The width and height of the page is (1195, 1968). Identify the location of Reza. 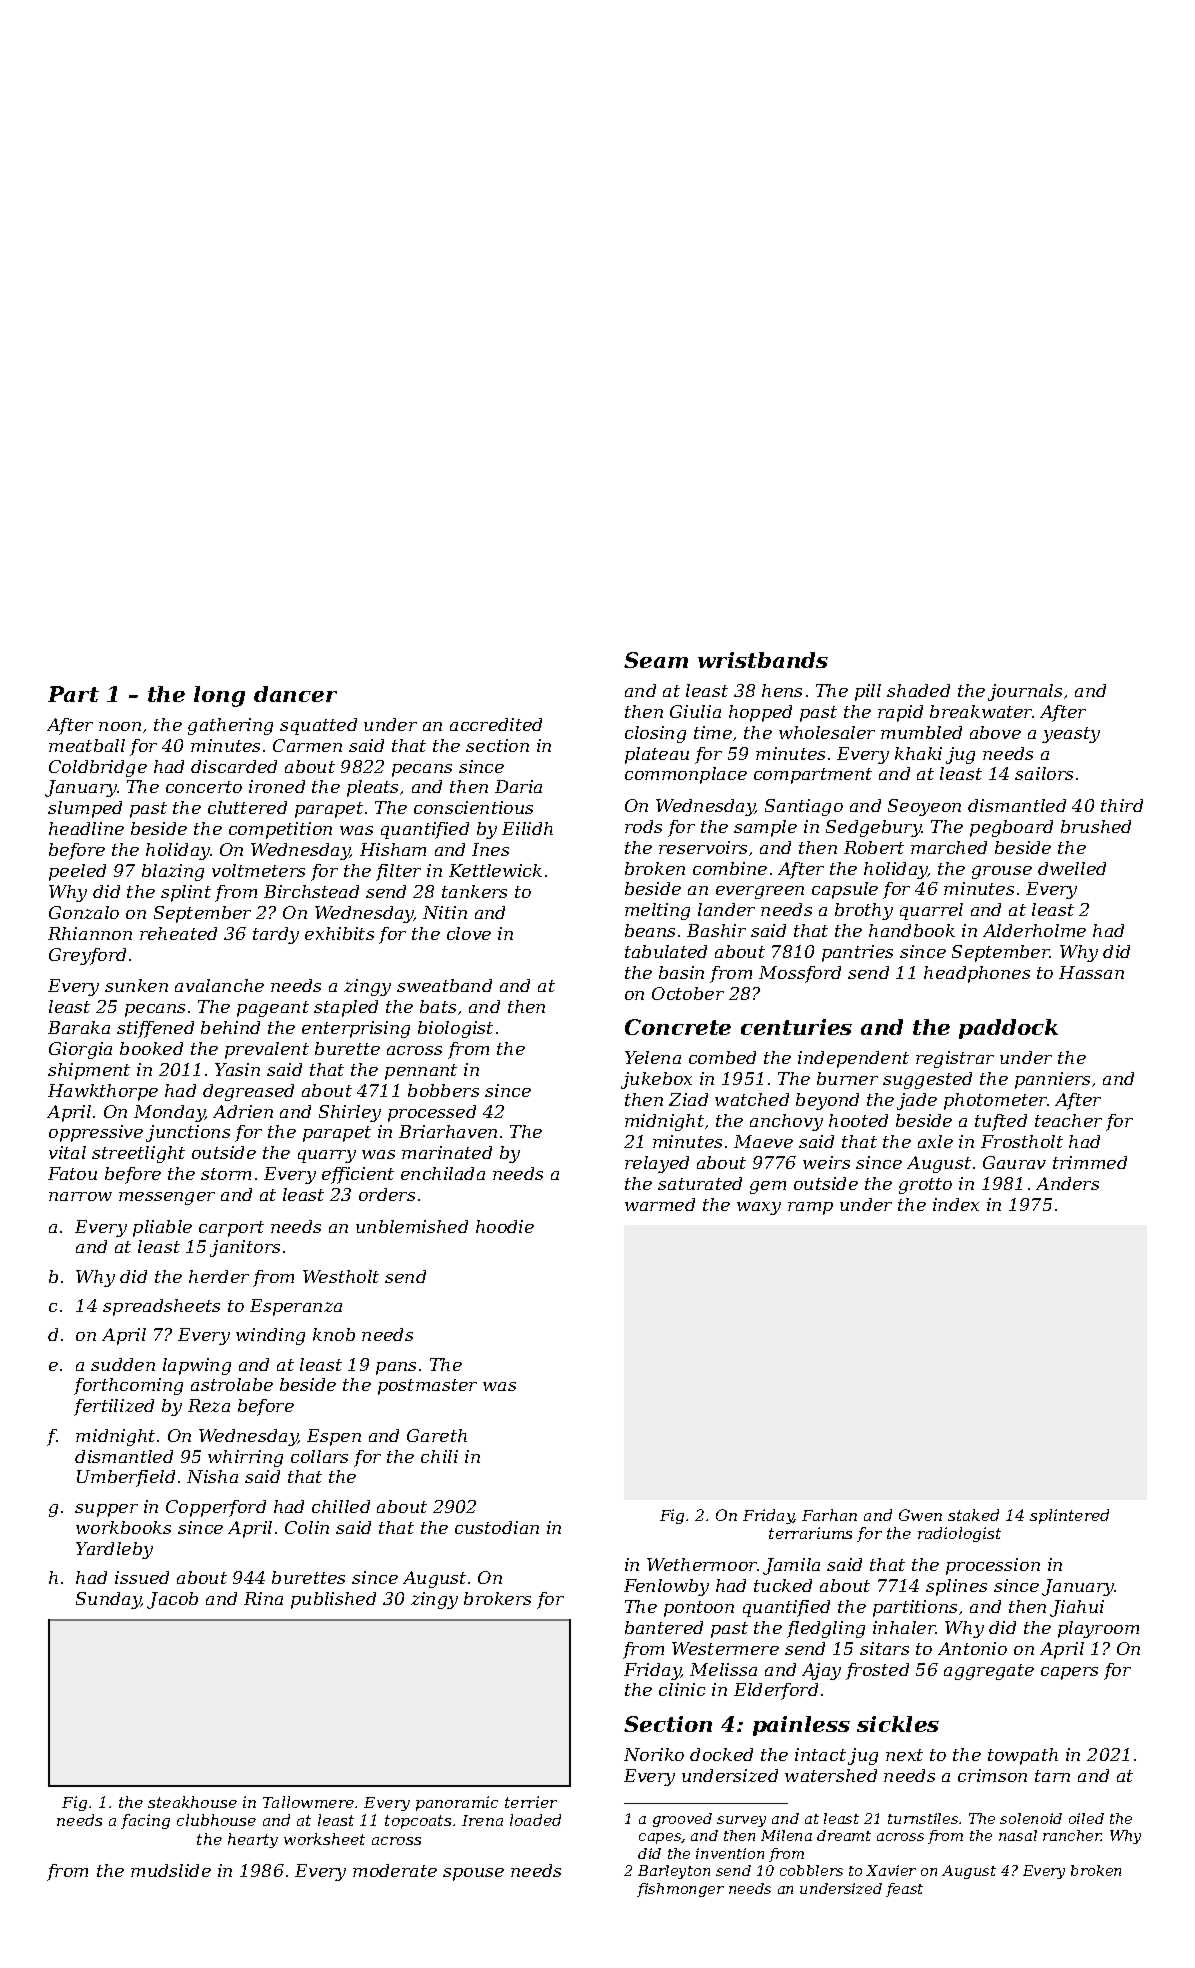
(209, 1405).
